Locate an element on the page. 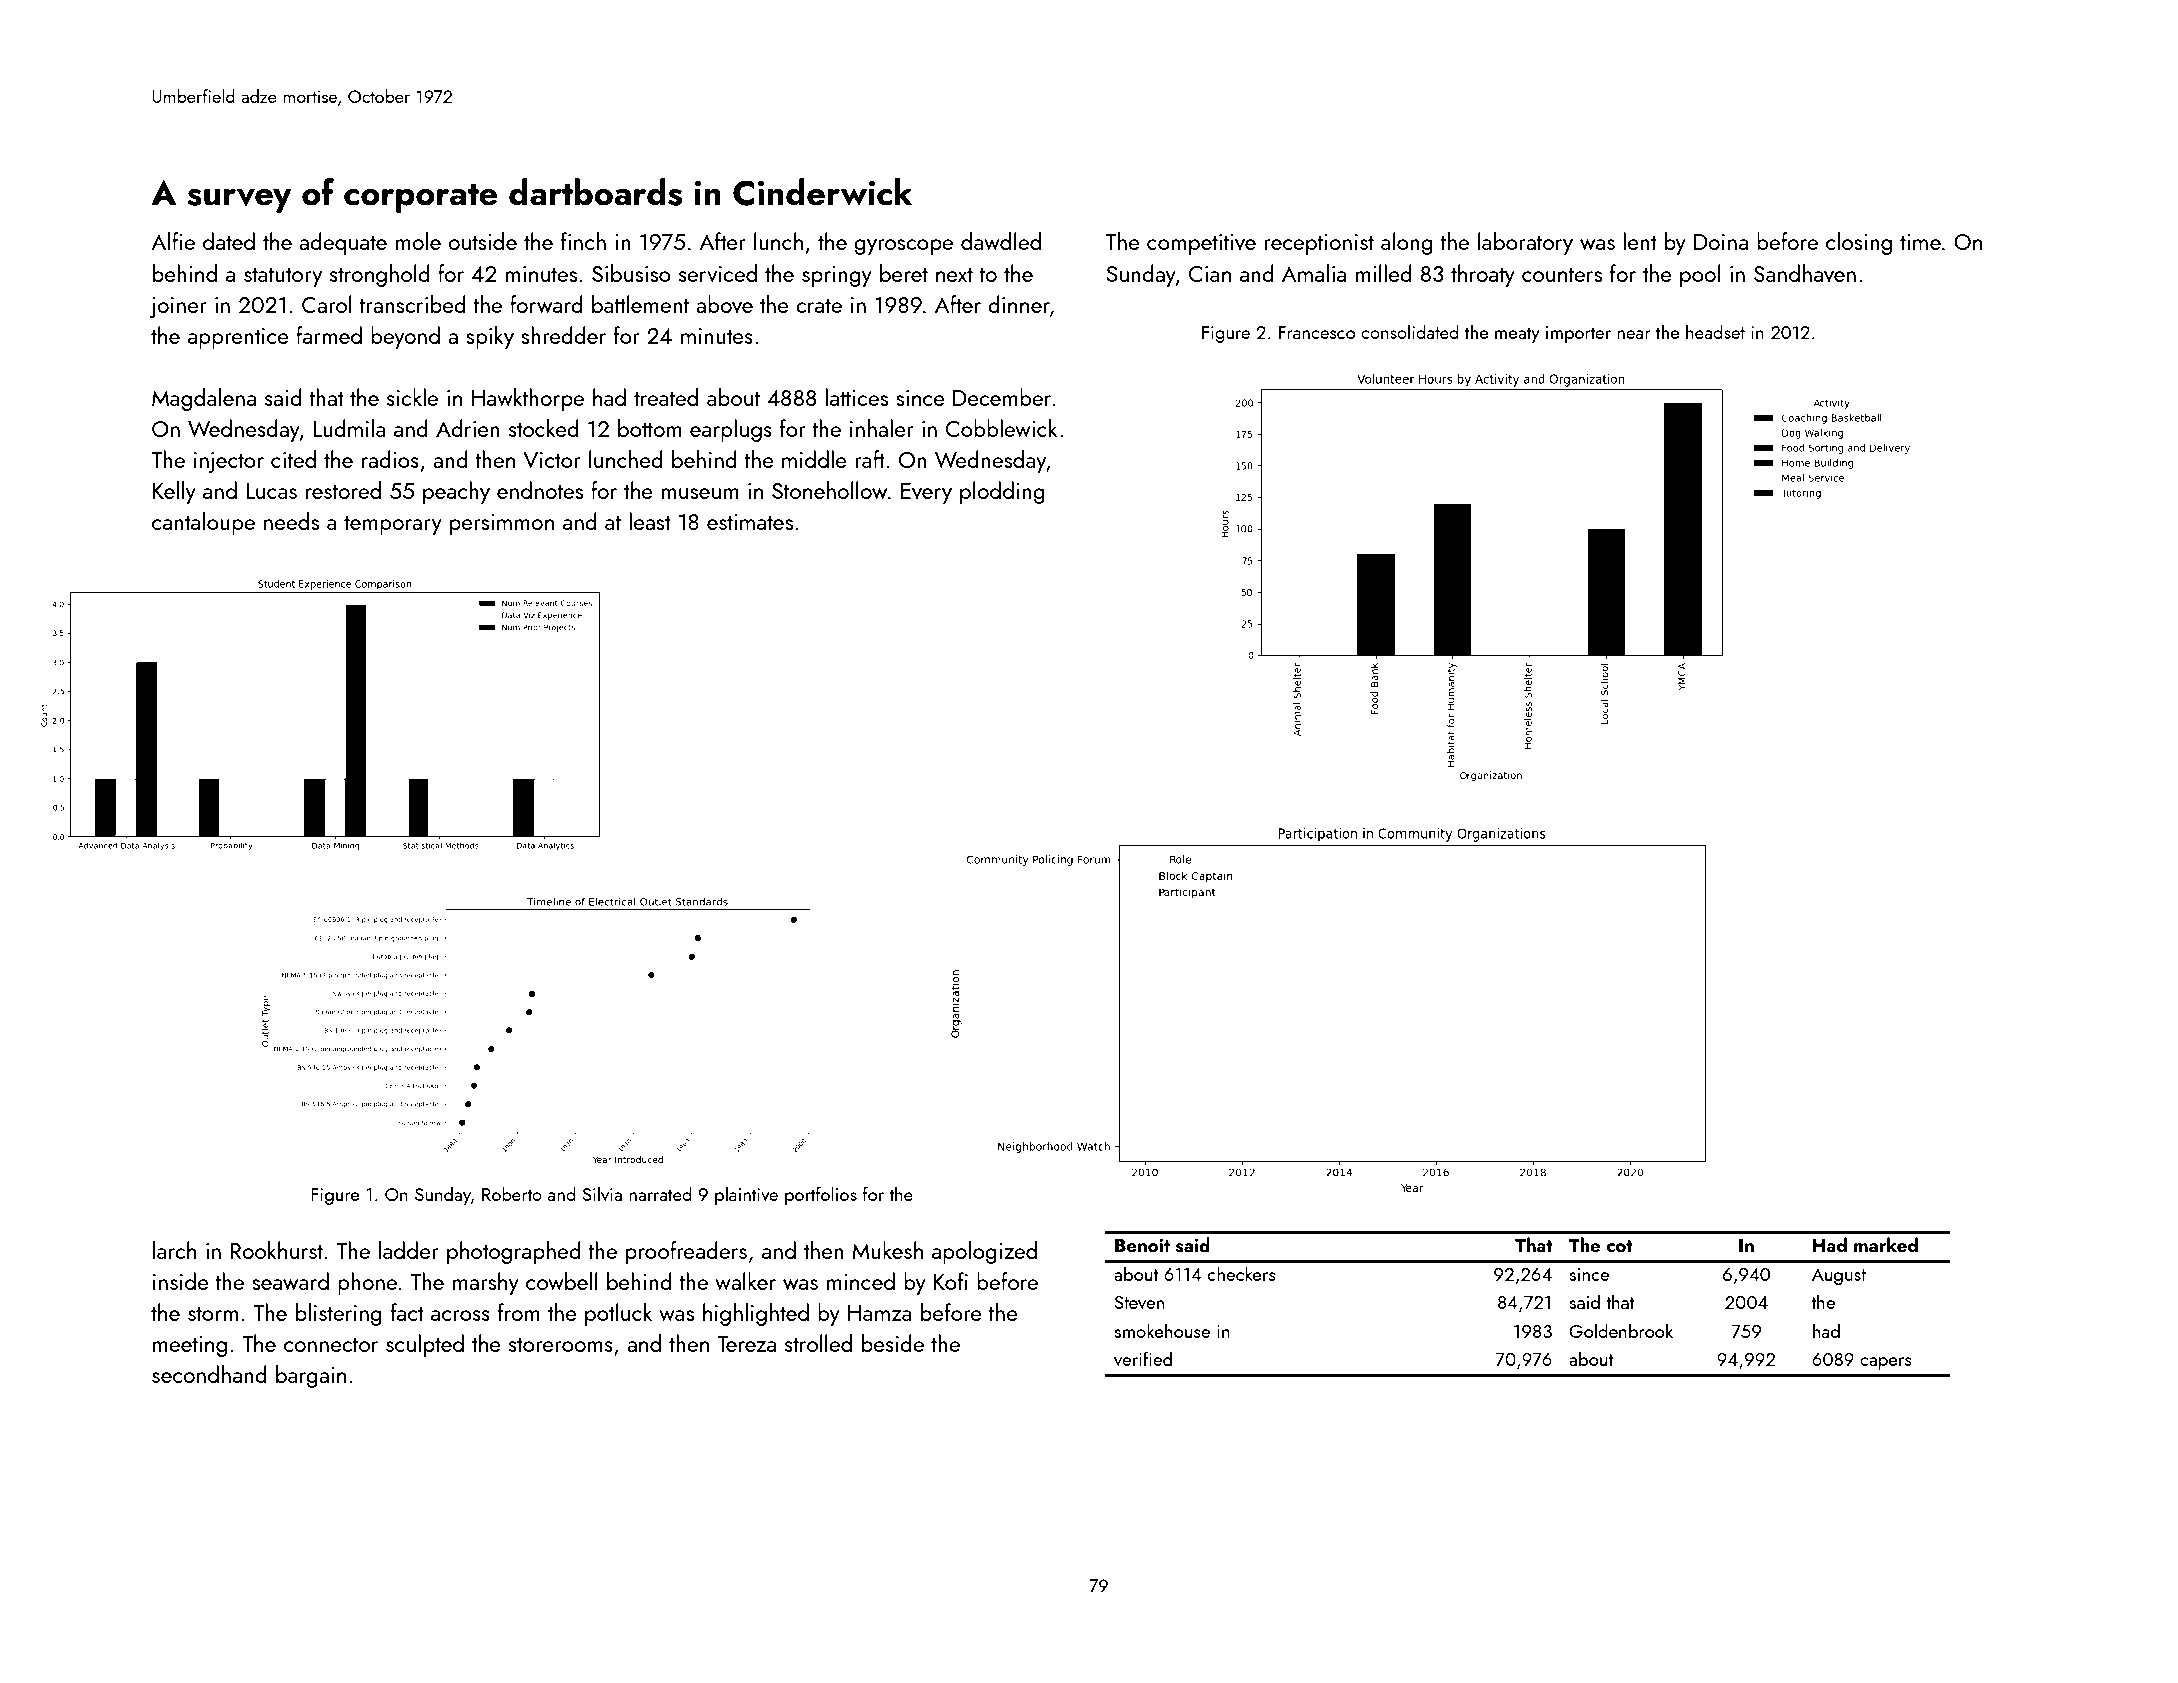 This image has height=1683, width=2178. portfolios is located at coordinates (821, 1195).
